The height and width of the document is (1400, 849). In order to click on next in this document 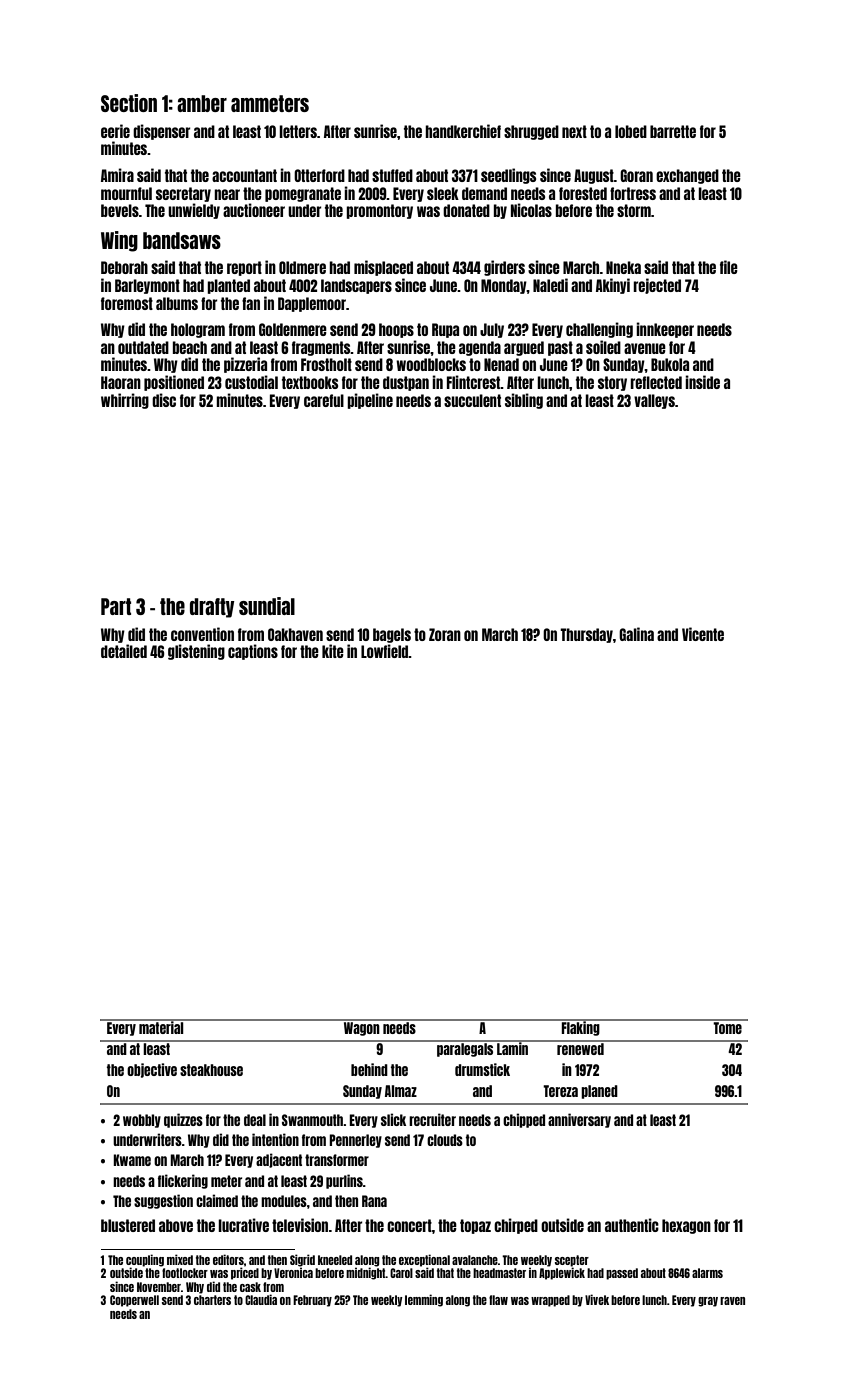, I will do `click(574, 131)`.
